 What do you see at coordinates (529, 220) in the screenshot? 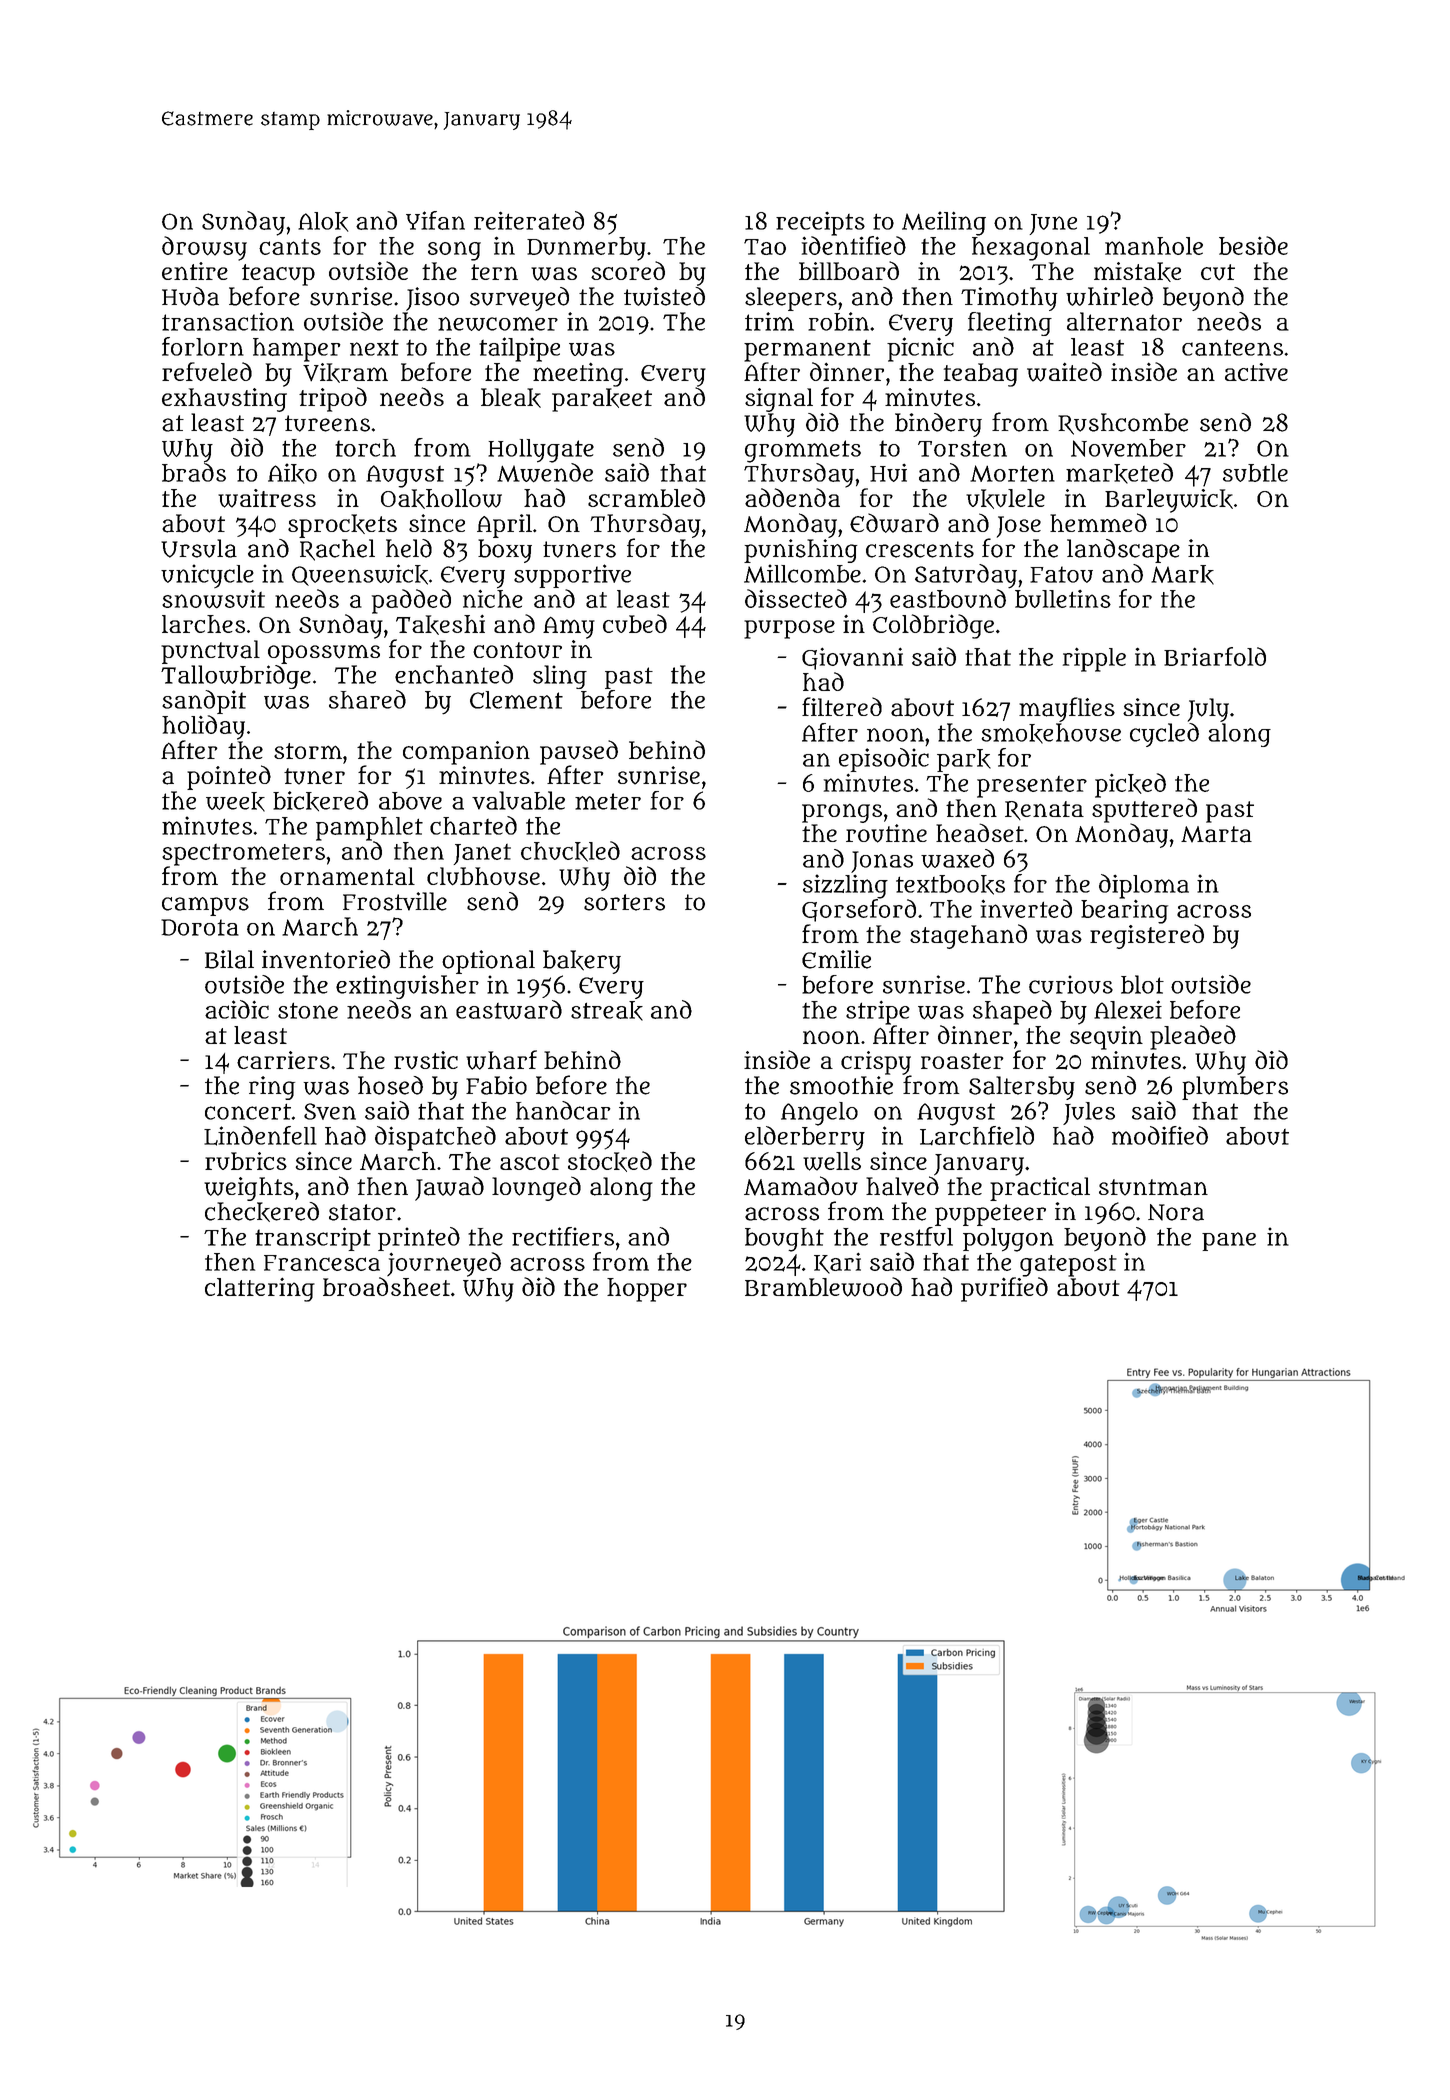
I see `reiterated` at bounding box center [529, 220].
